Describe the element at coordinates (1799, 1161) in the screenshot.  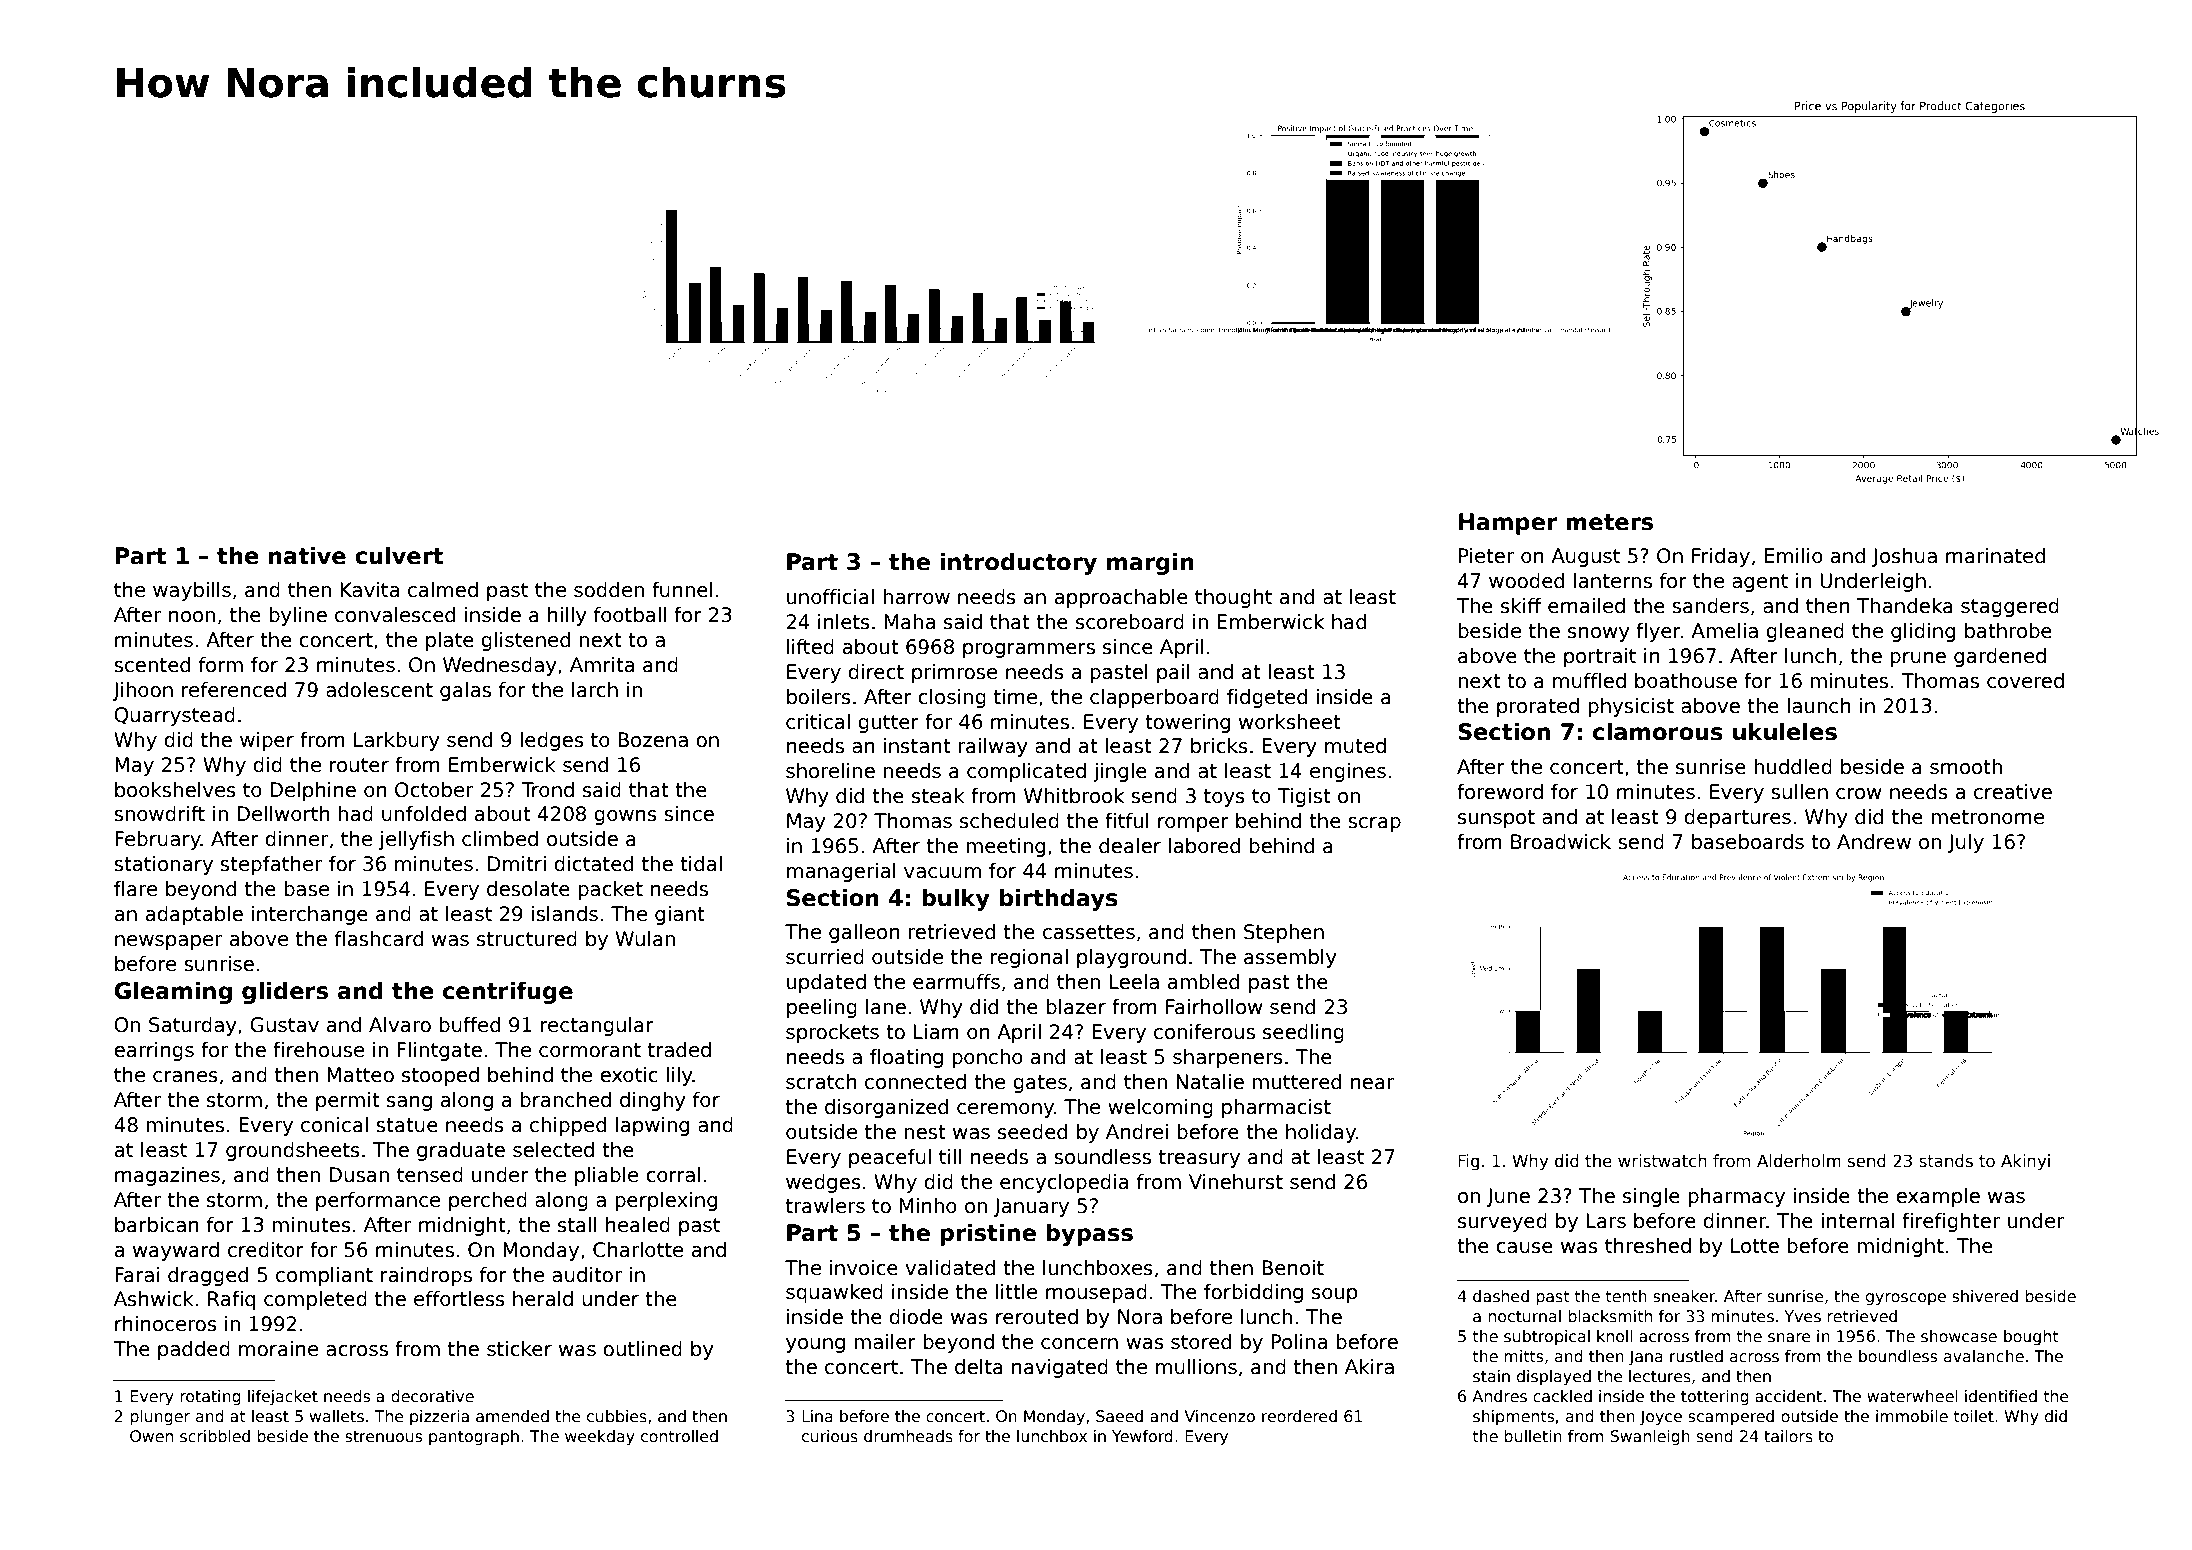
I see `Alderholm` at that location.
